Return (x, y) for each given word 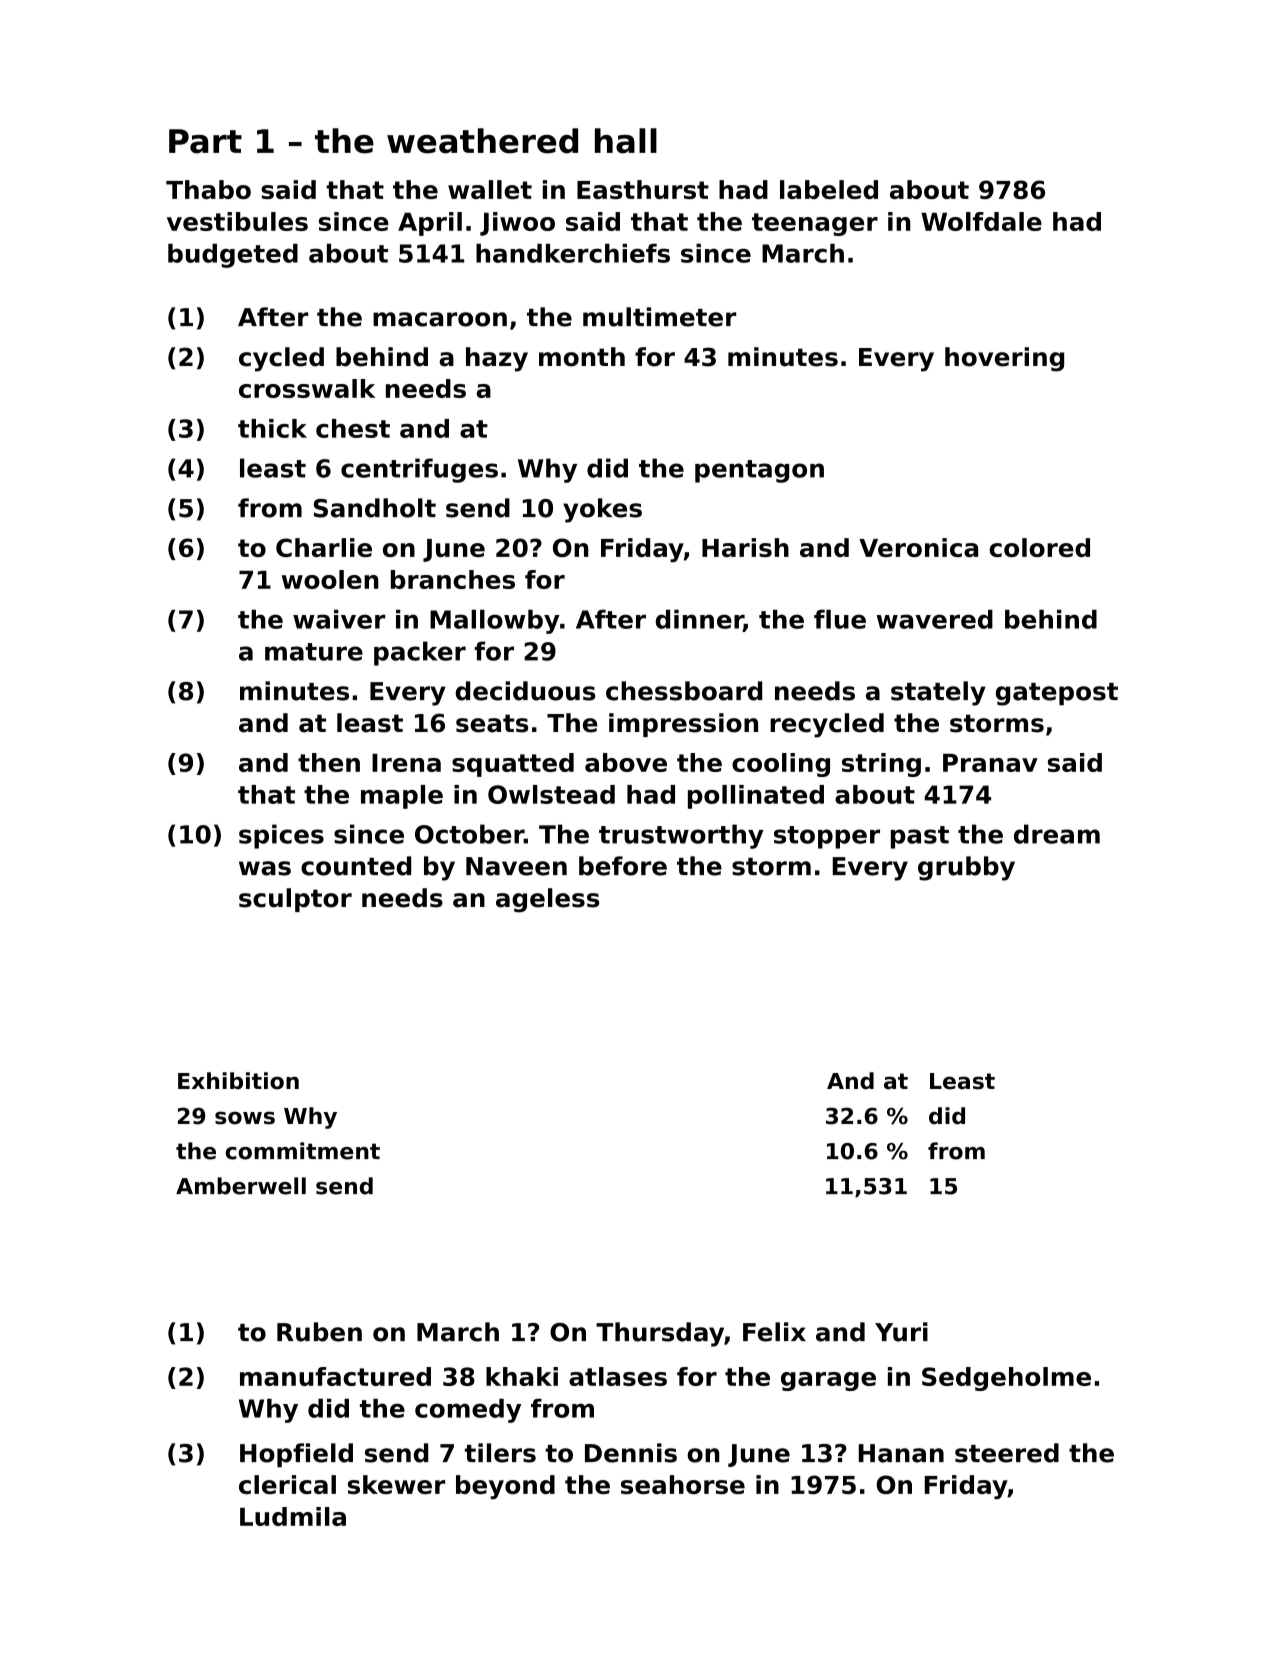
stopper (827, 837)
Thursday (660, 1334)
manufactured (335, 1376)
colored (1039, 547)
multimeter (659, 317)
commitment (302, 1151)
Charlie (324, 547)
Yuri (901, 1332)
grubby (966, 868)
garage (828, 1381)
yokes (602, 510)
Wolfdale (981, 221)
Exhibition (238, 1081)
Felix (774, 1332)
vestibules (237, 221)
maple (402, 797)
